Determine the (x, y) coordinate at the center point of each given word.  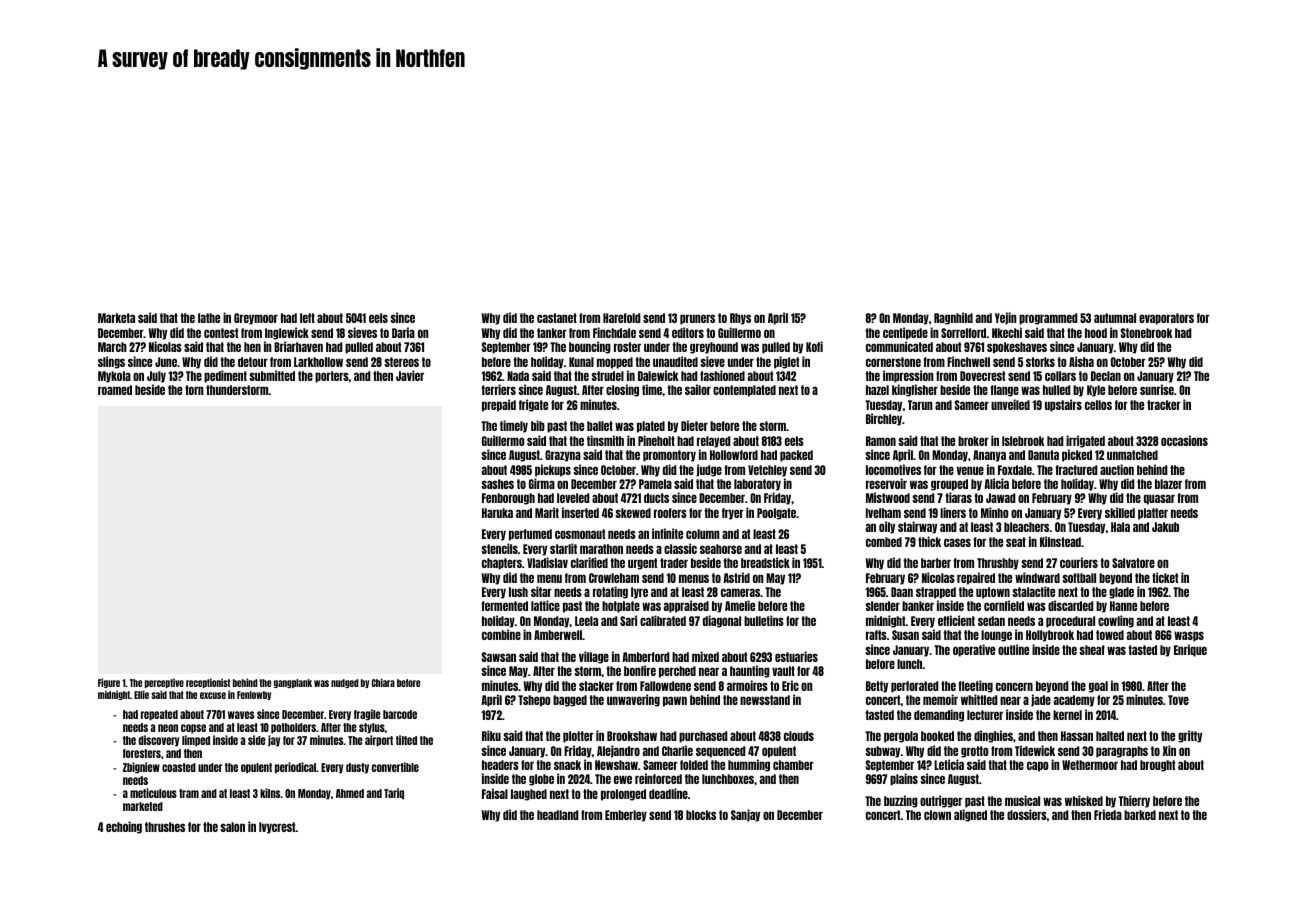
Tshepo (534, 701)
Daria (403, 332)
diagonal (722, 621)
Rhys (740, 319)
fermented (505, 606)
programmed (1048, 319)
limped (196, 741)
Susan (905, 635)
